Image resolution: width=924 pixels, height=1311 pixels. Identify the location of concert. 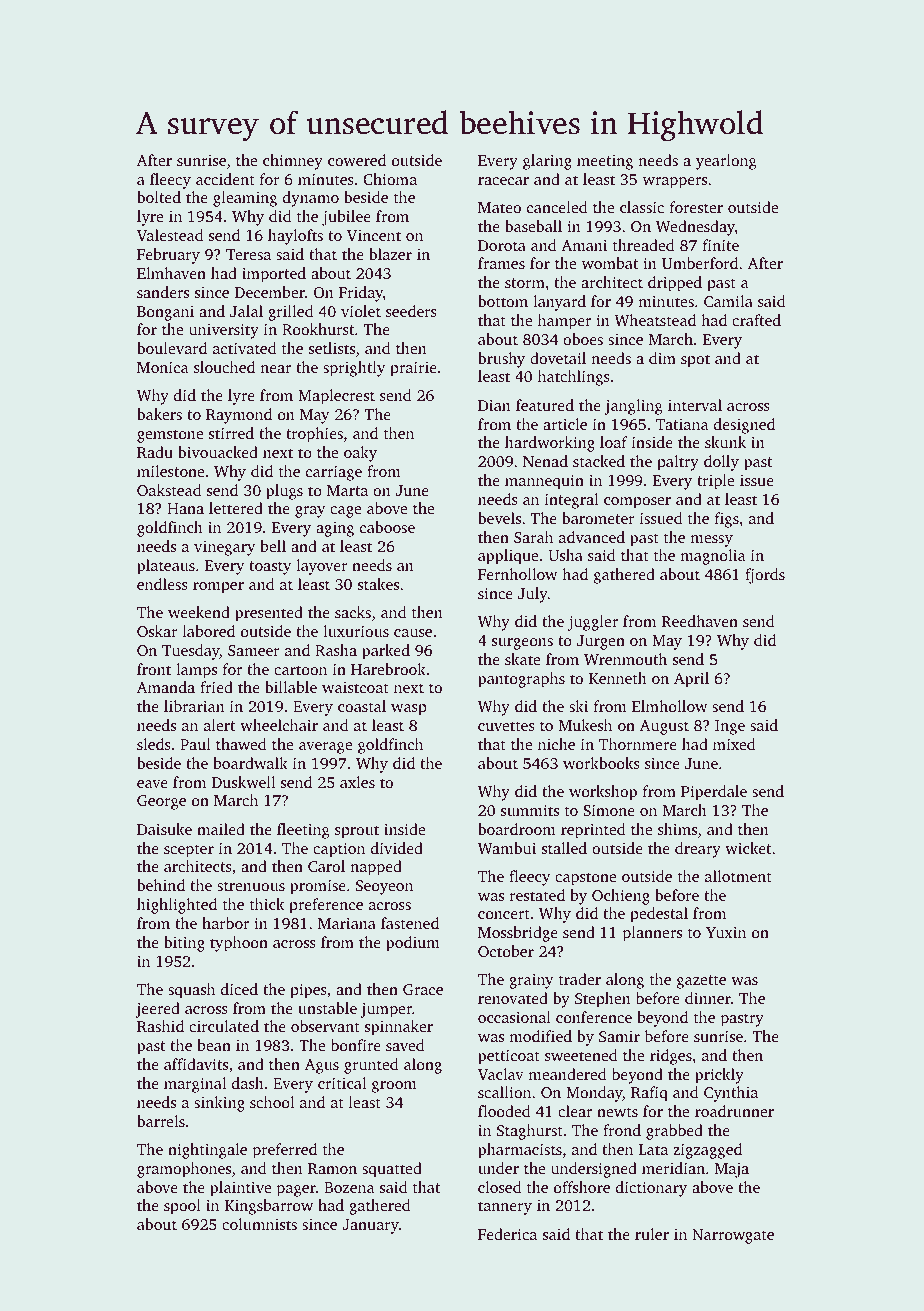
(504, 914).
